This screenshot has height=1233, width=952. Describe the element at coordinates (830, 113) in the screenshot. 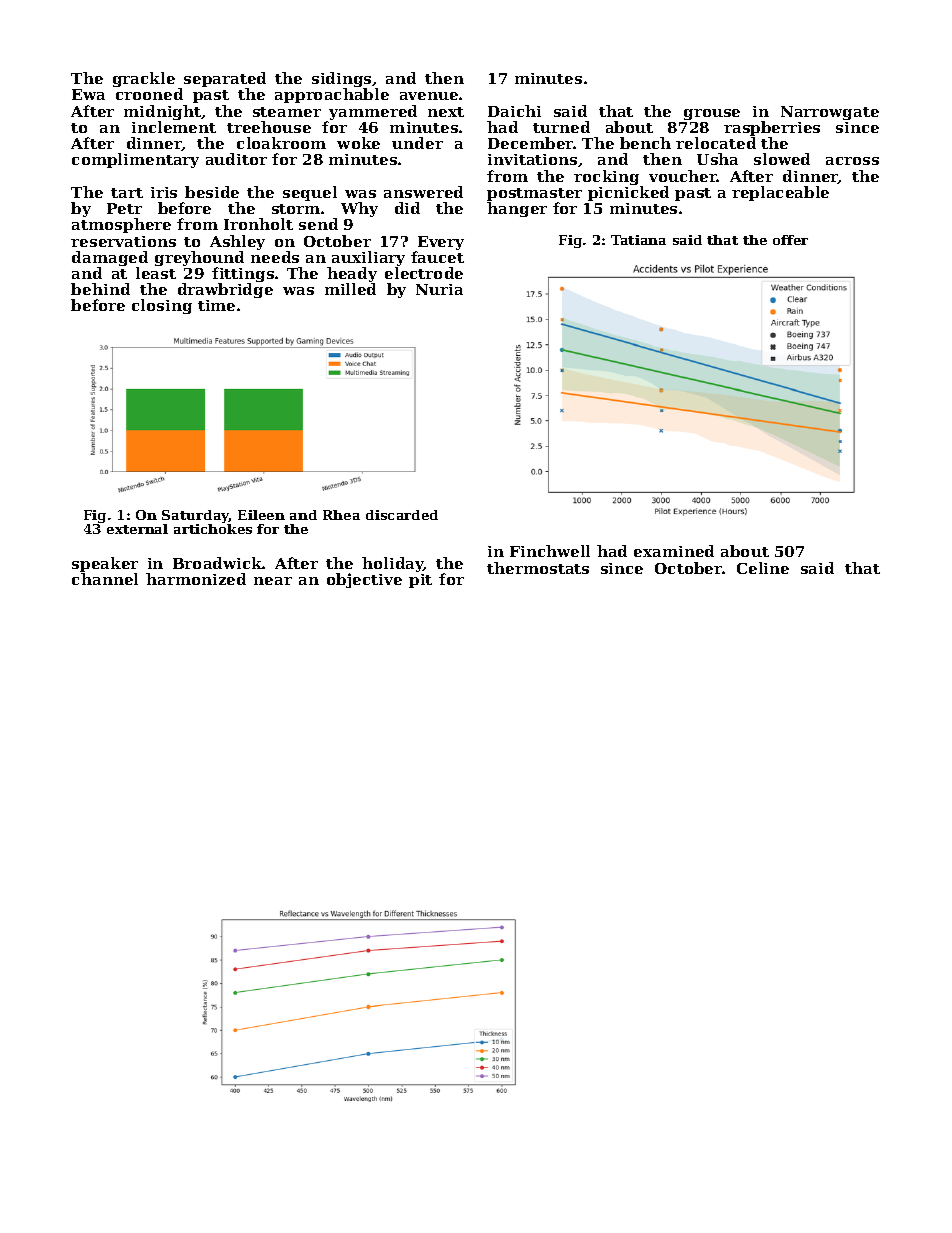

I see `Narrowgate` at that location.
